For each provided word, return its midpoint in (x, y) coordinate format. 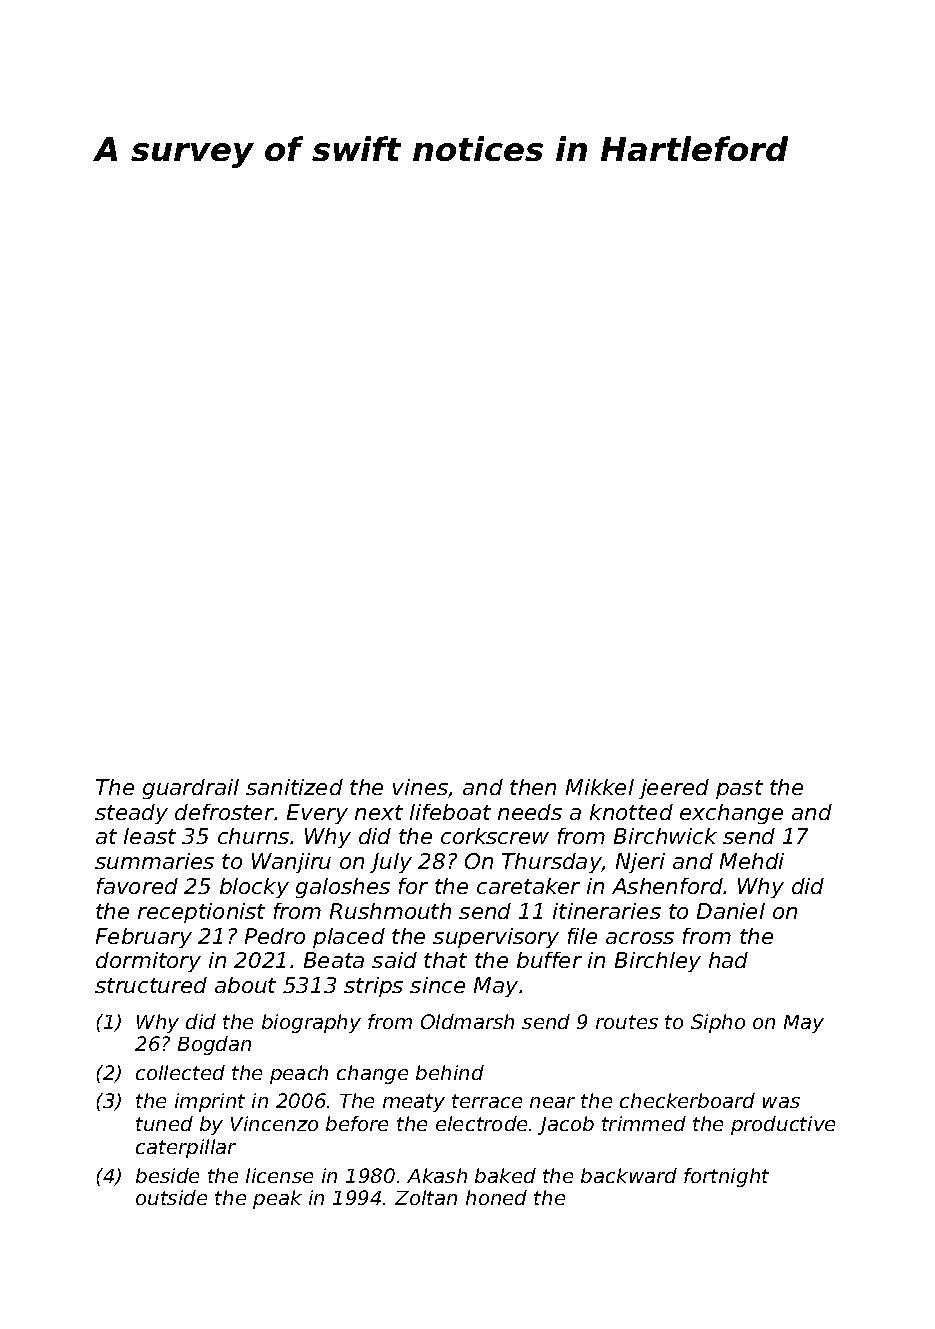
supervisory (496, 938)
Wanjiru (291, 863)
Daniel (731, 911)
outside (171, 1197)
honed (496, 1197)
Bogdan (214, 1045)
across (640, 938)
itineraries (607, 911)
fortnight (726, 1177)
